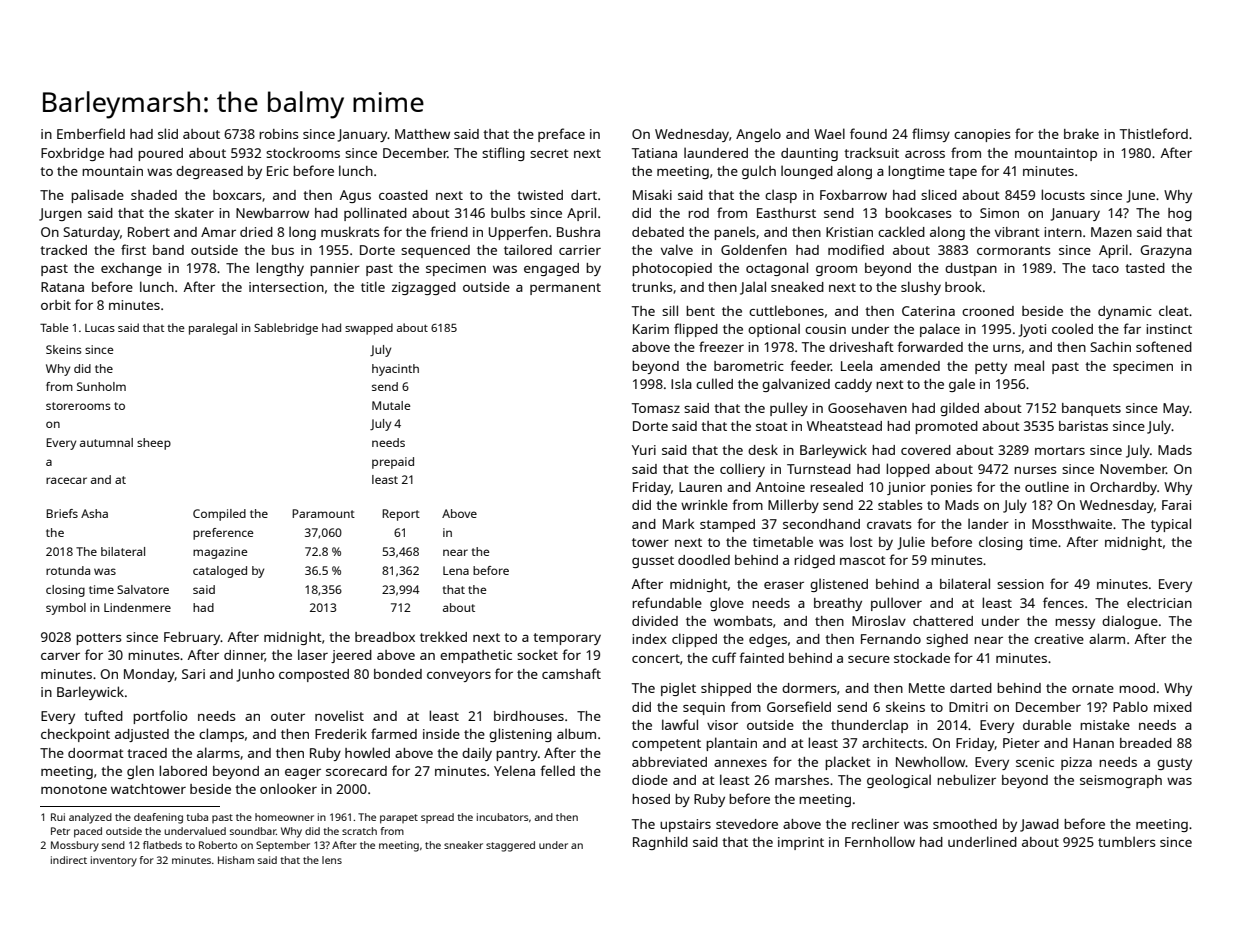 The height and width of the screenshot is (952, 1233). I want to click on feeder, so click(810, 365).
